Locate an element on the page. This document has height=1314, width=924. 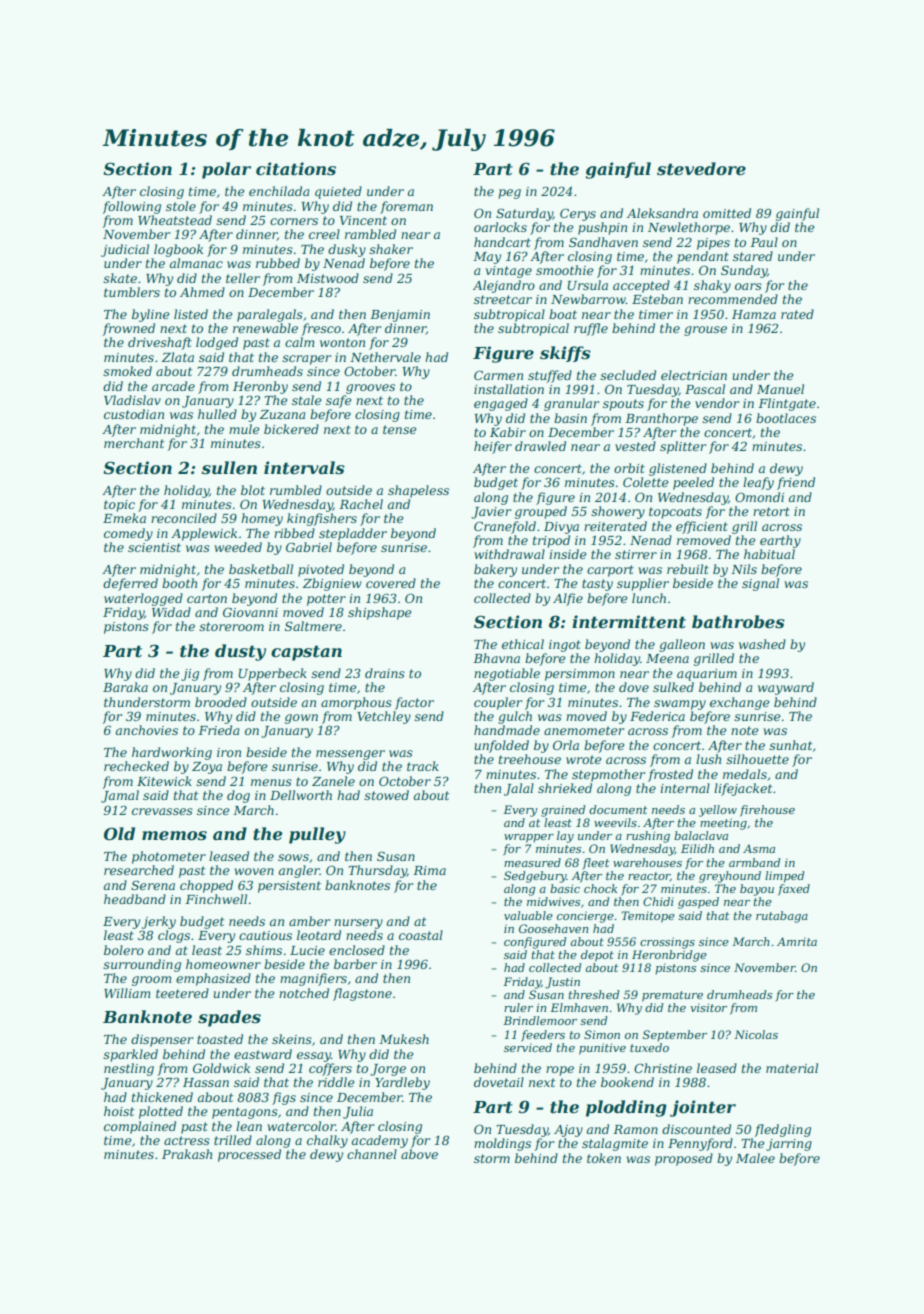
citations is located at coordinates (296, 169).
